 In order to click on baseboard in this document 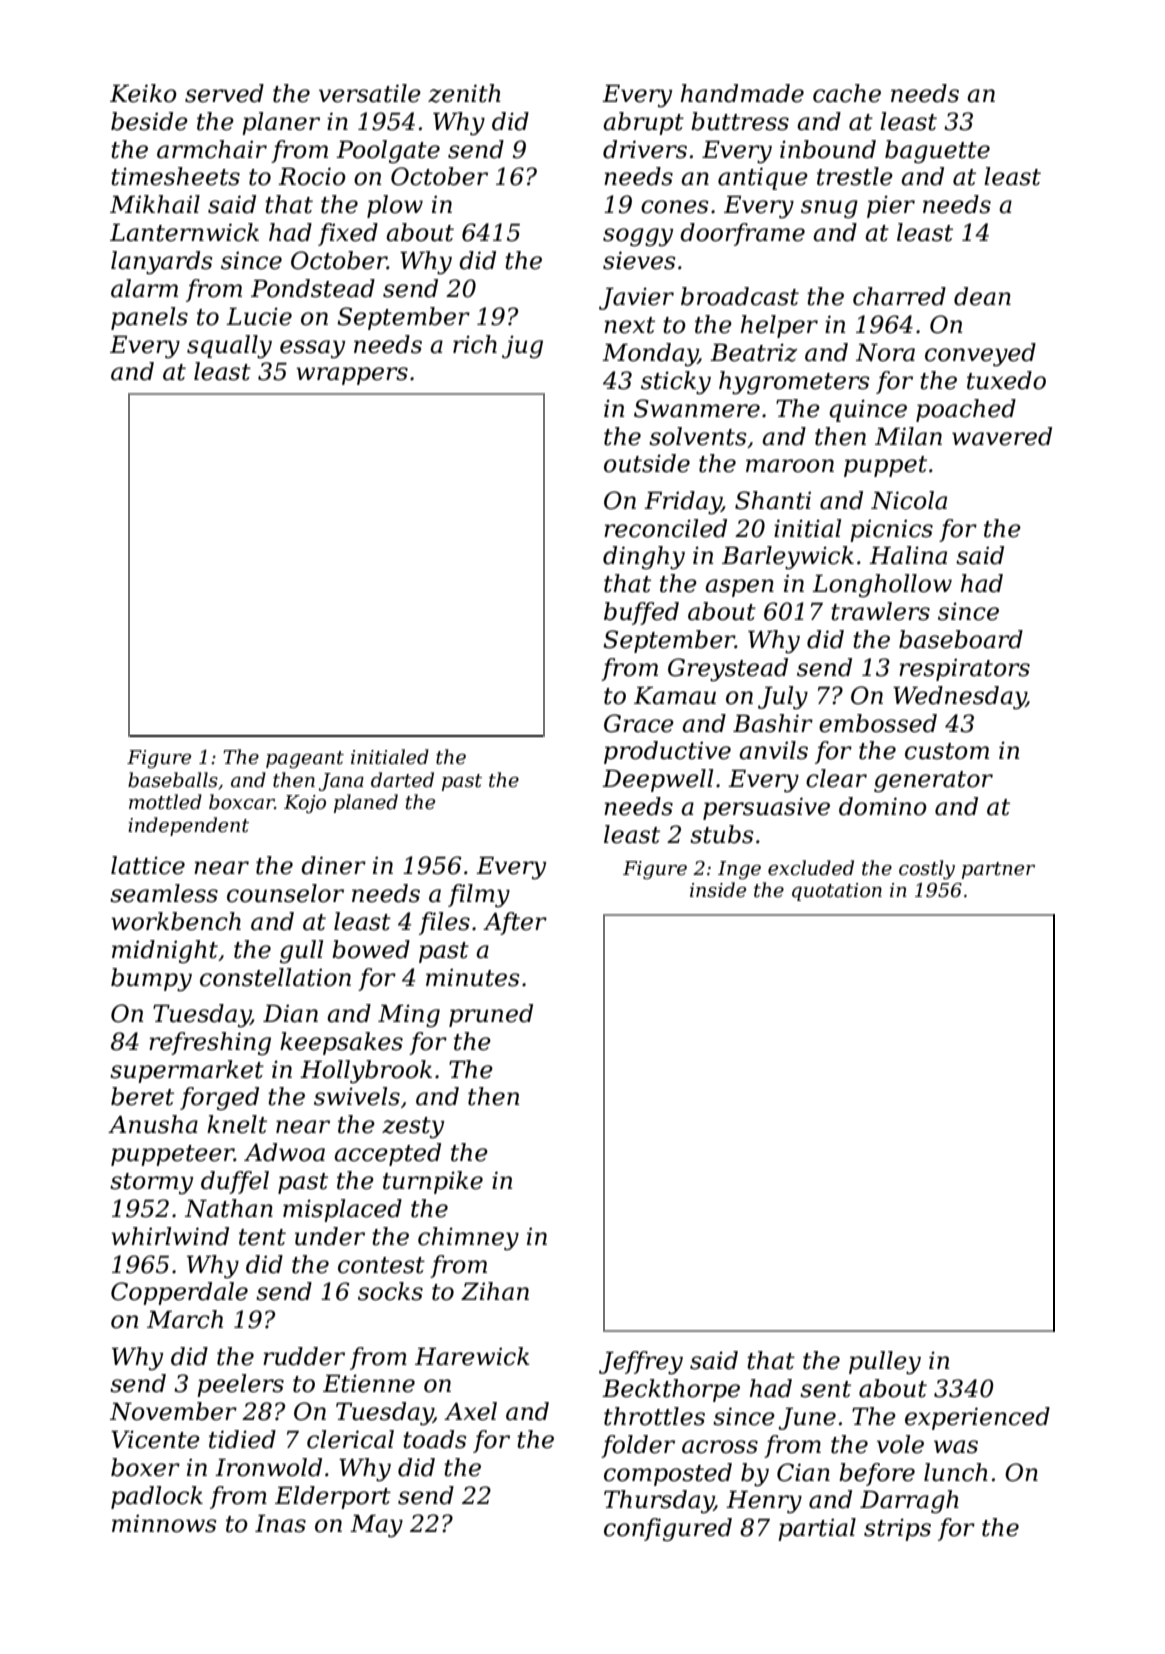, I will do `click(961, 639)`.
